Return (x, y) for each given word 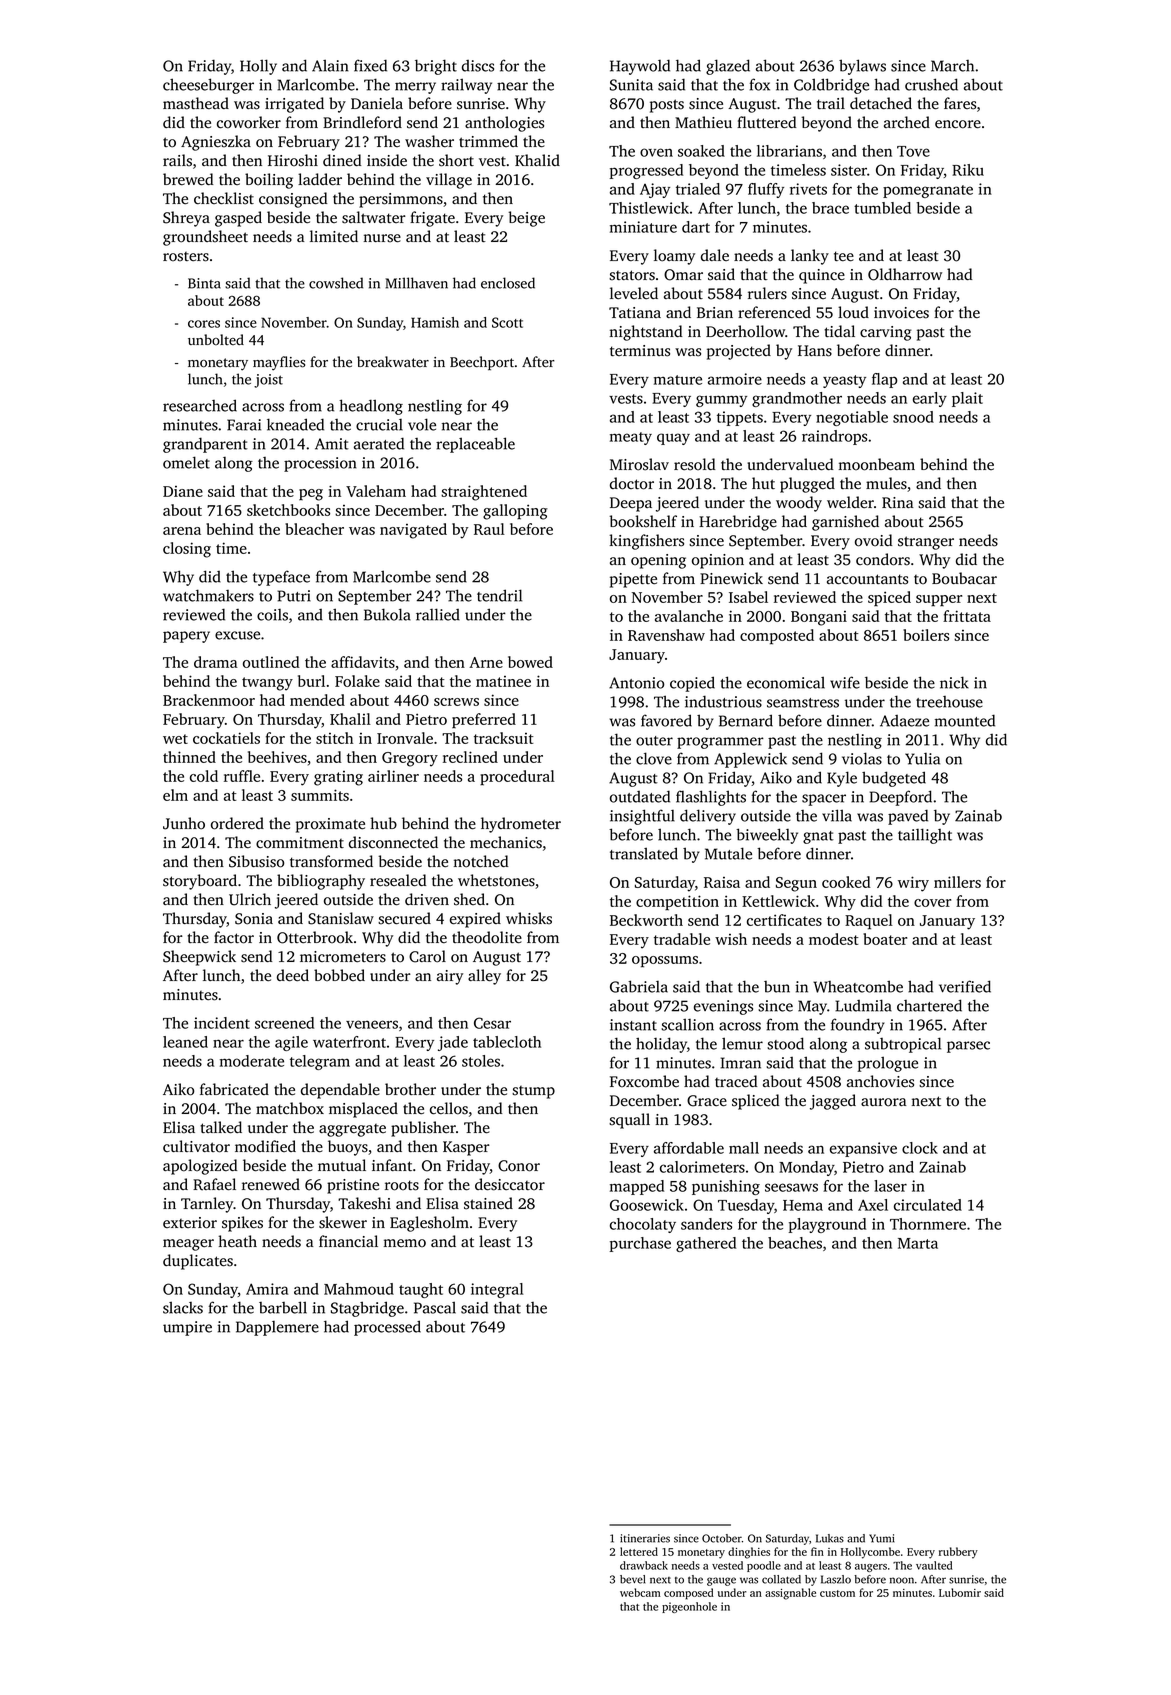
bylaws (862, 67)
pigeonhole (689, 1607)
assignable (790, 1594)
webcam (640, 1592)
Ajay (655, 190)
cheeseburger (208, 86)
